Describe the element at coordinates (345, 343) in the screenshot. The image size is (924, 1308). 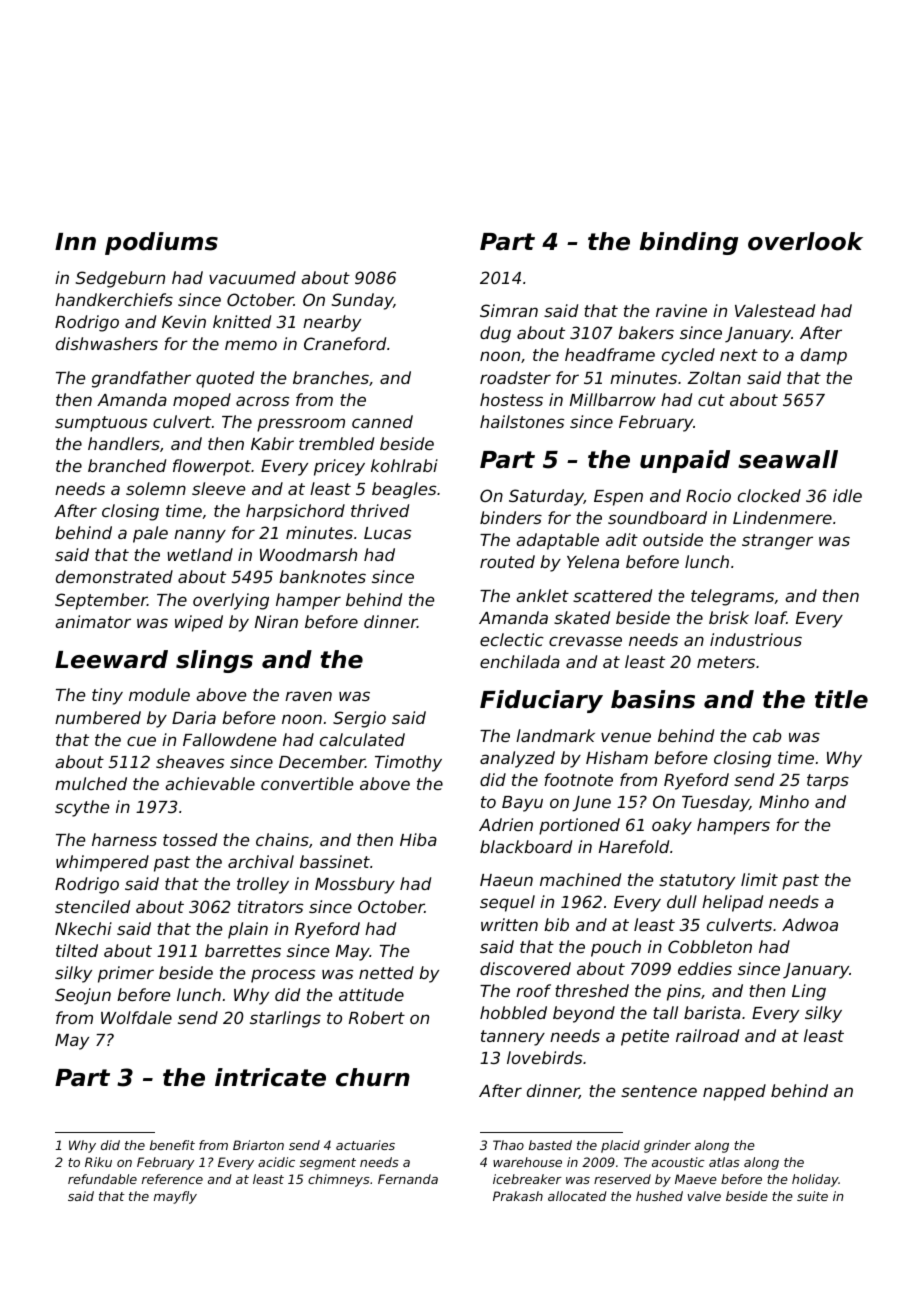
I see `Craneford` at that location.
